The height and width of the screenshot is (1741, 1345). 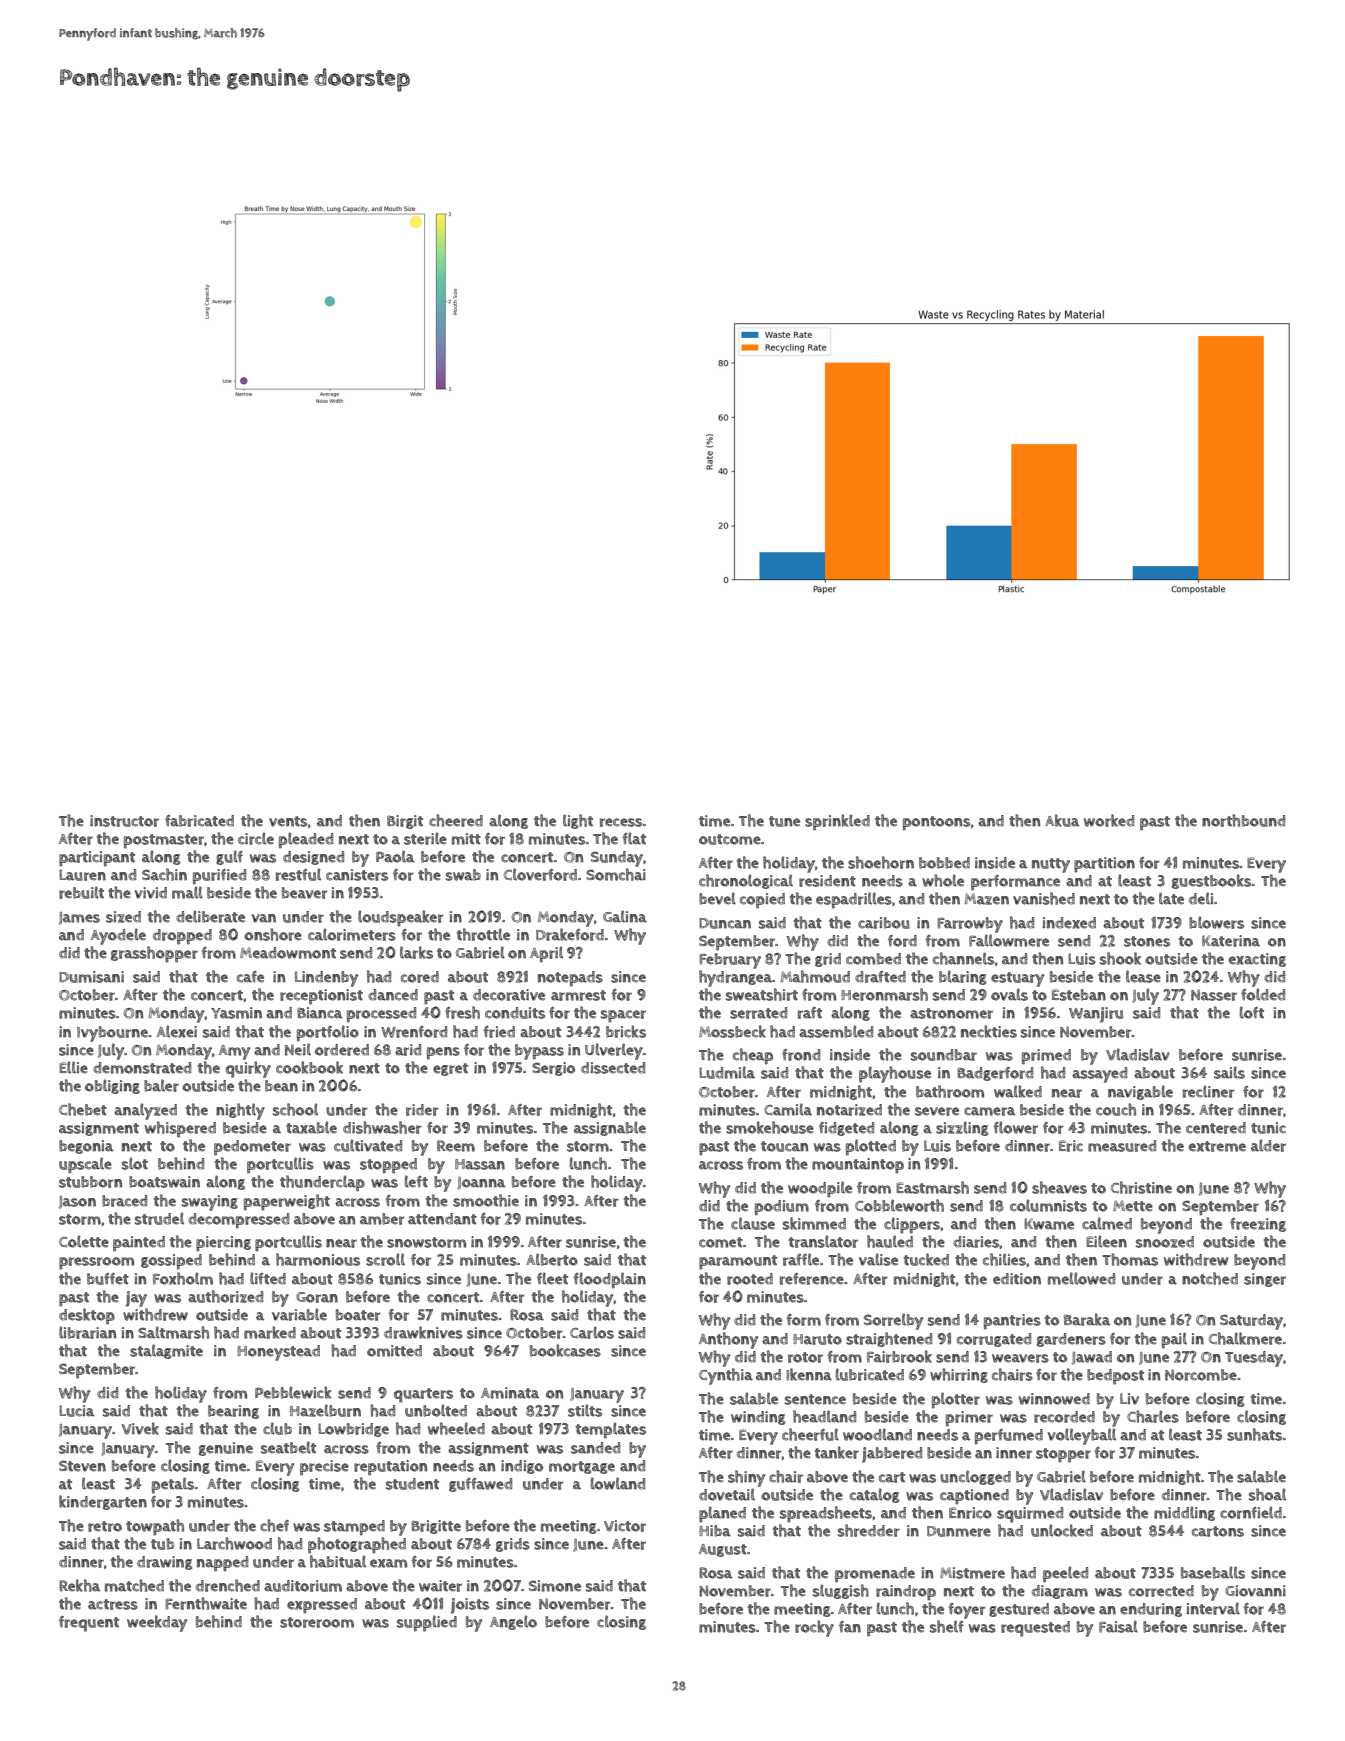 I want to click on rocky, so click(x=814, y=1628).
